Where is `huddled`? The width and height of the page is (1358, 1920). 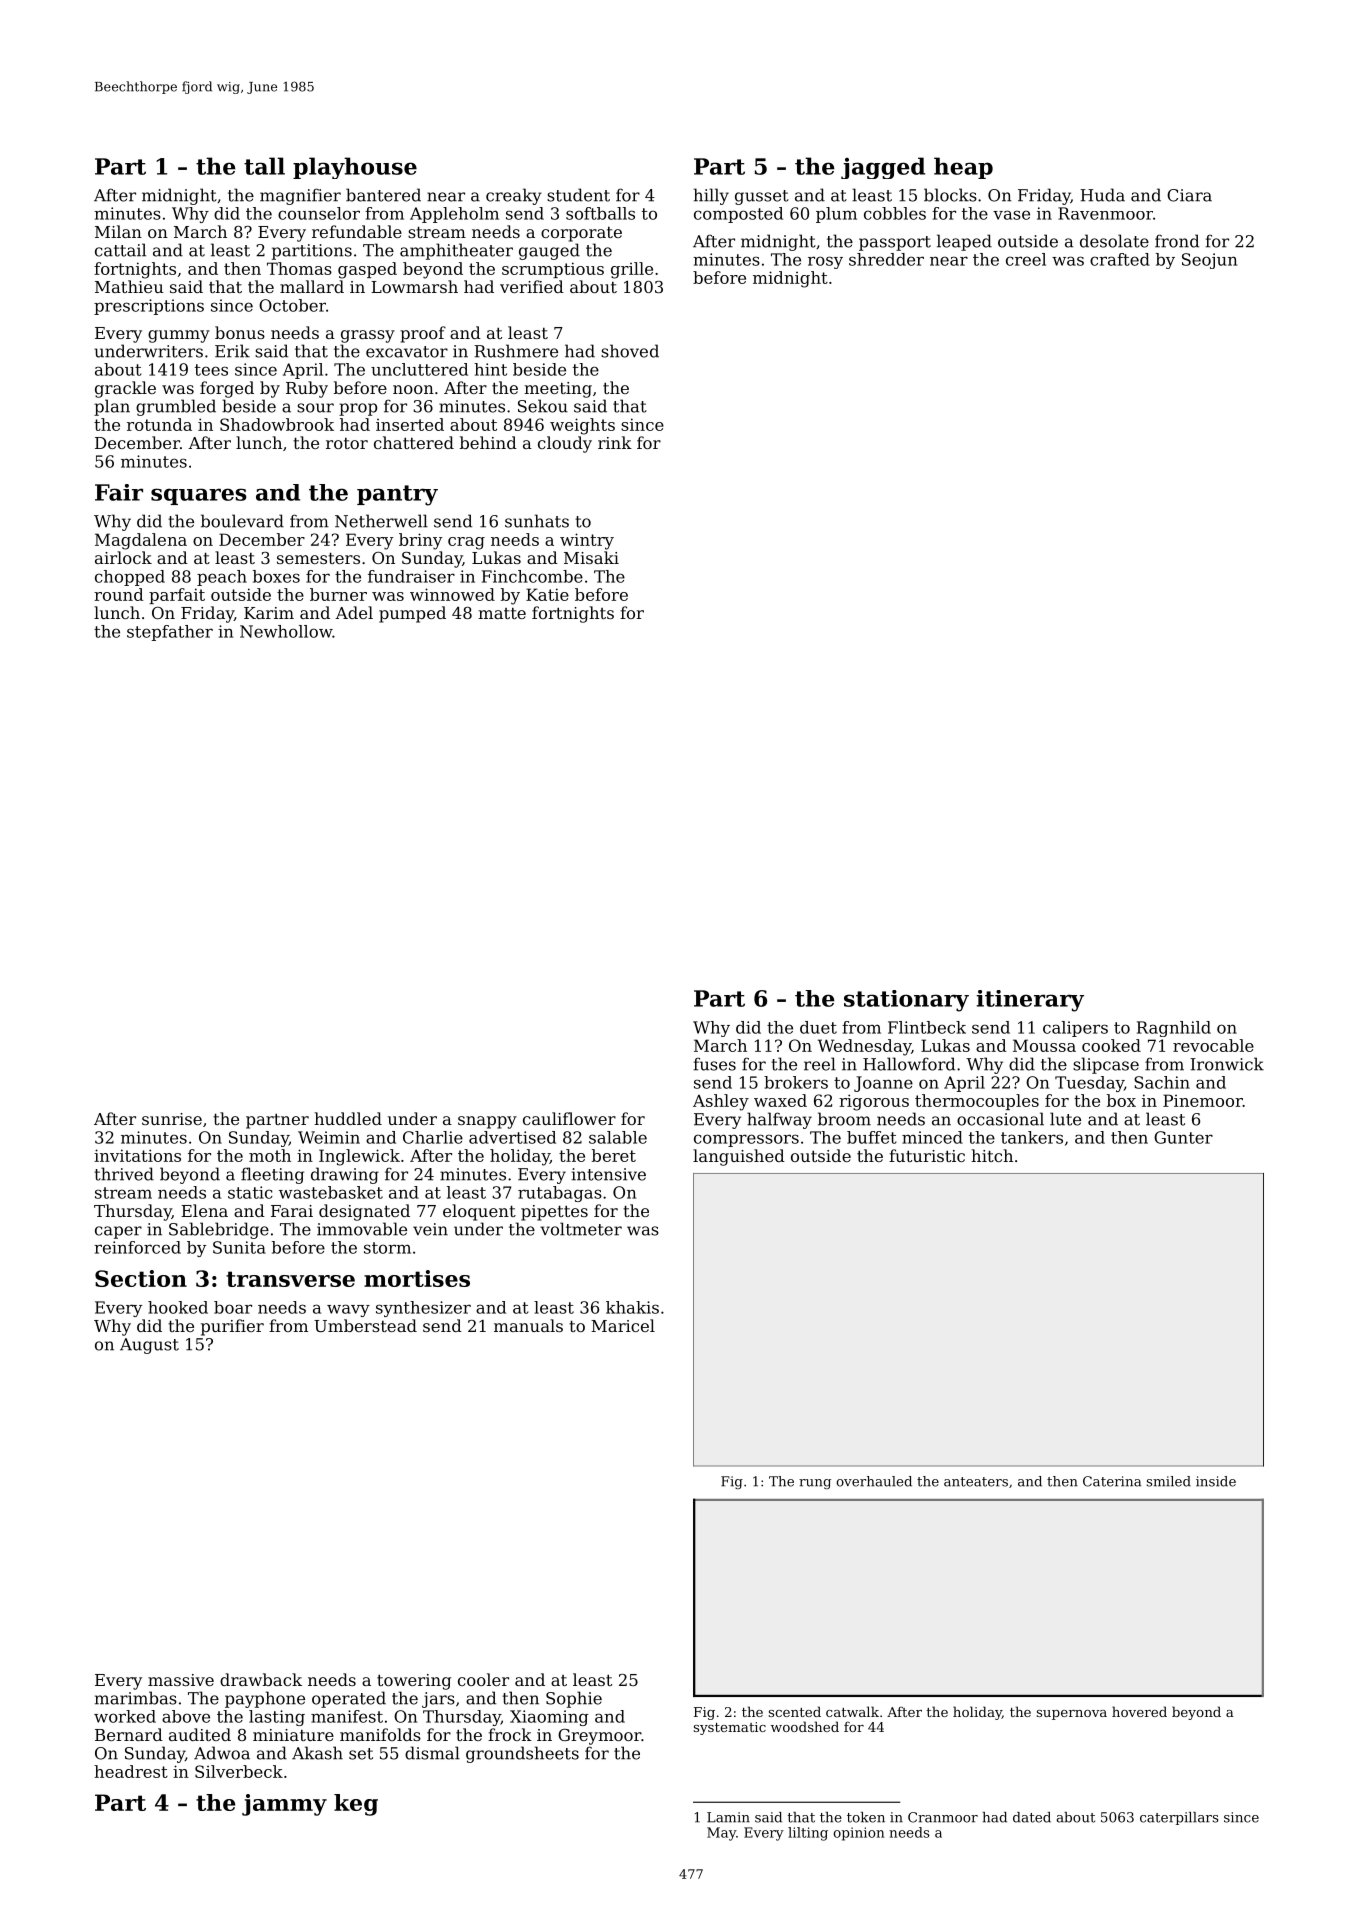 huddled is located at coordinates (348, 1118).
